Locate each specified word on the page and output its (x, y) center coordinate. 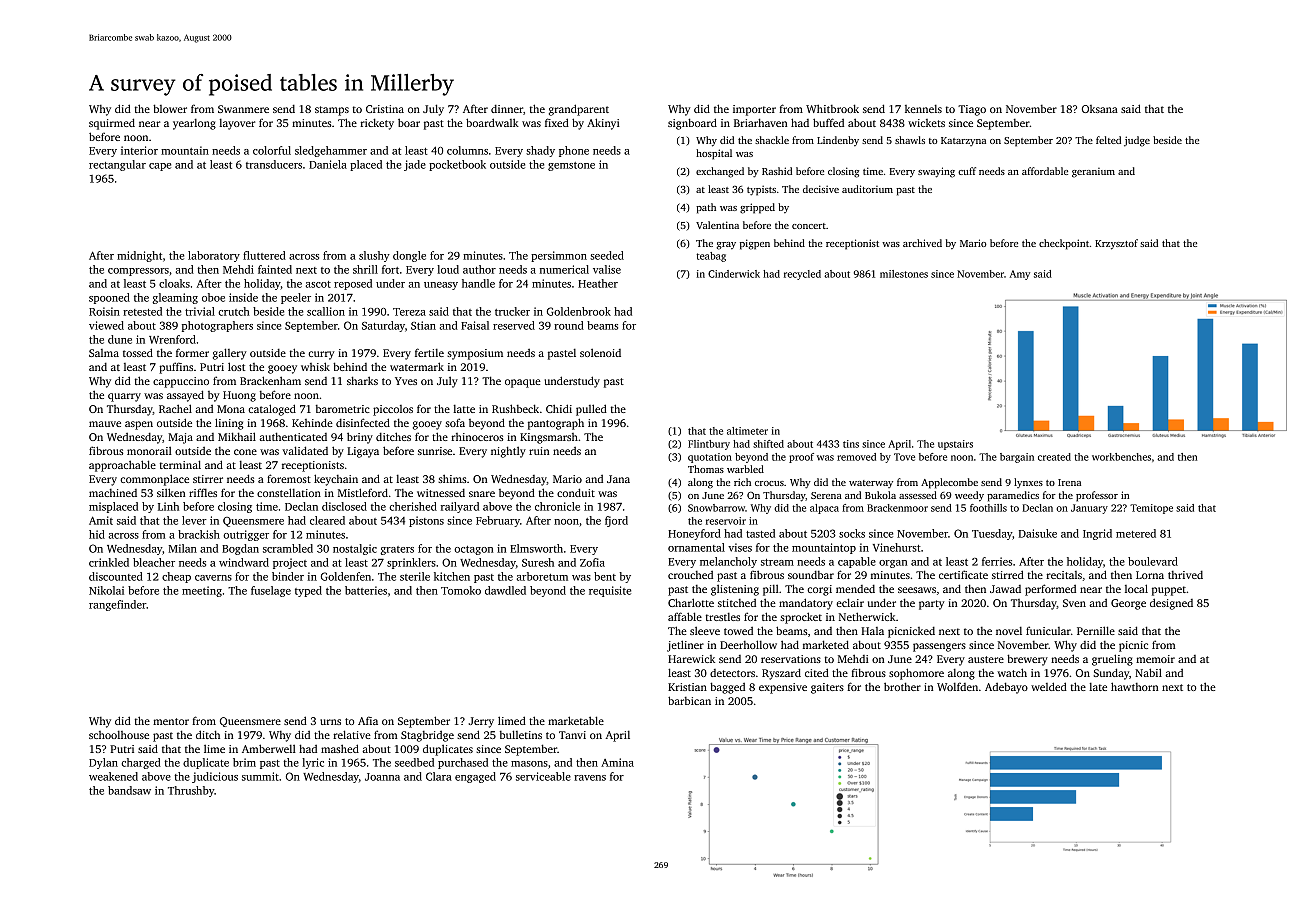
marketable (576, 720)
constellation (289, 492)
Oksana (1100, 109)
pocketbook (457, 165)
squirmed (112, 124)
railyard (460, 507)
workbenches (1121, 457)
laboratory (214, 256)
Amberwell (269, 748)
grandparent (579, 110)
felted (1108, 140)
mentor (171, 721)
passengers (939, 647)
